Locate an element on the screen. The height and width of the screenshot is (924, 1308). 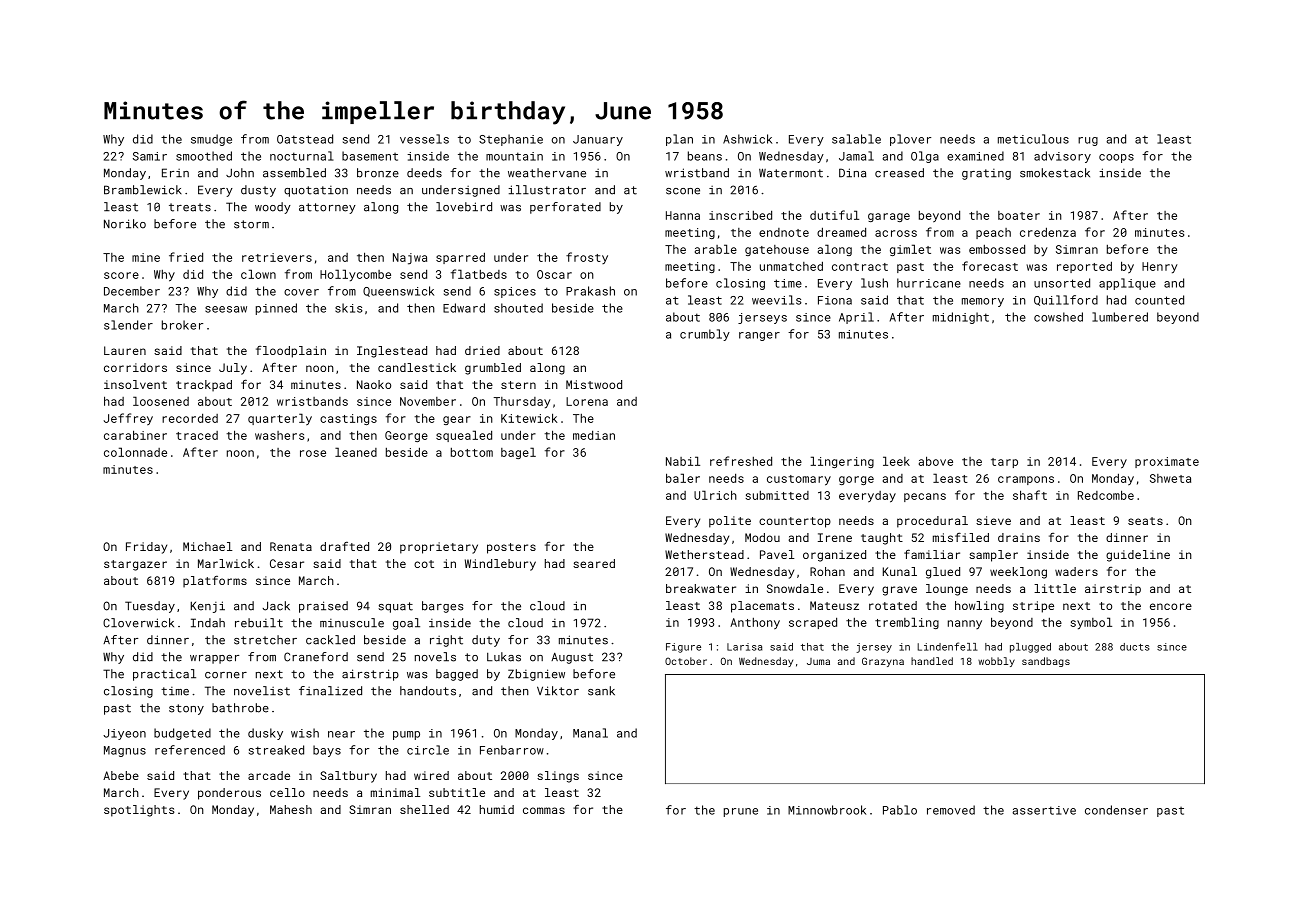
Ashwick is located at coordinates (747, 139).
